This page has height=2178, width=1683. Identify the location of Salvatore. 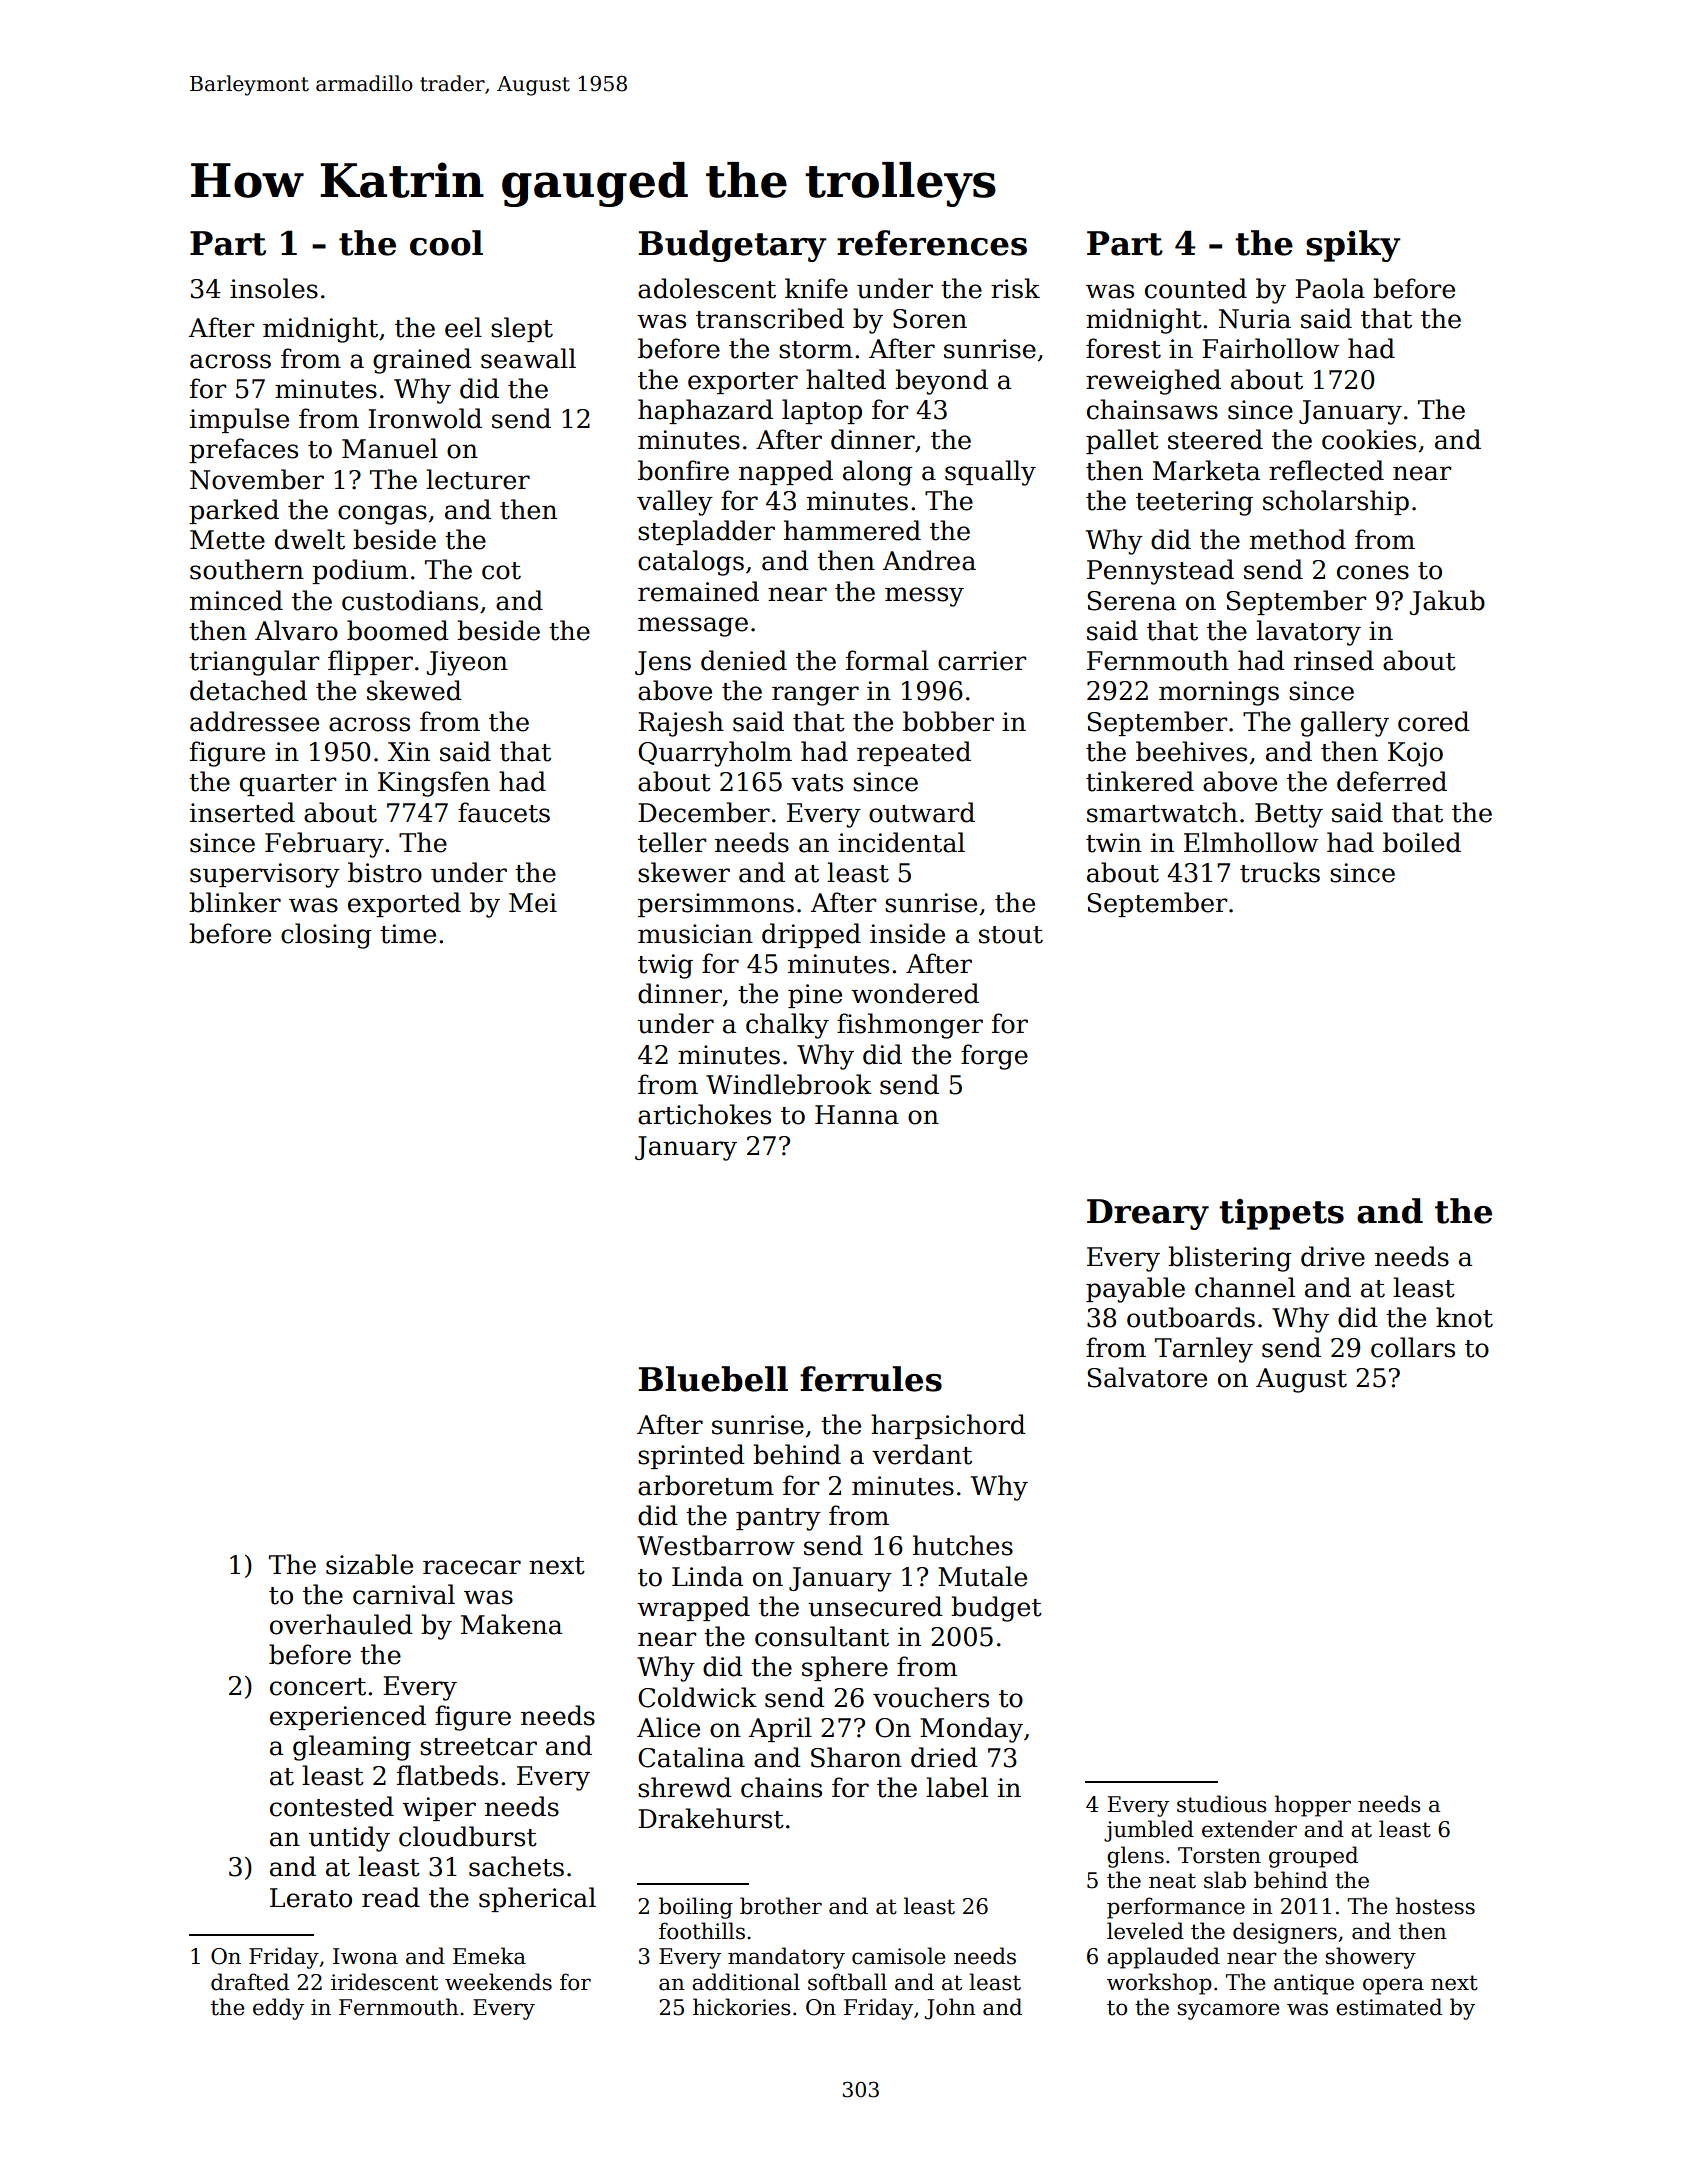
(1147, 1377).
